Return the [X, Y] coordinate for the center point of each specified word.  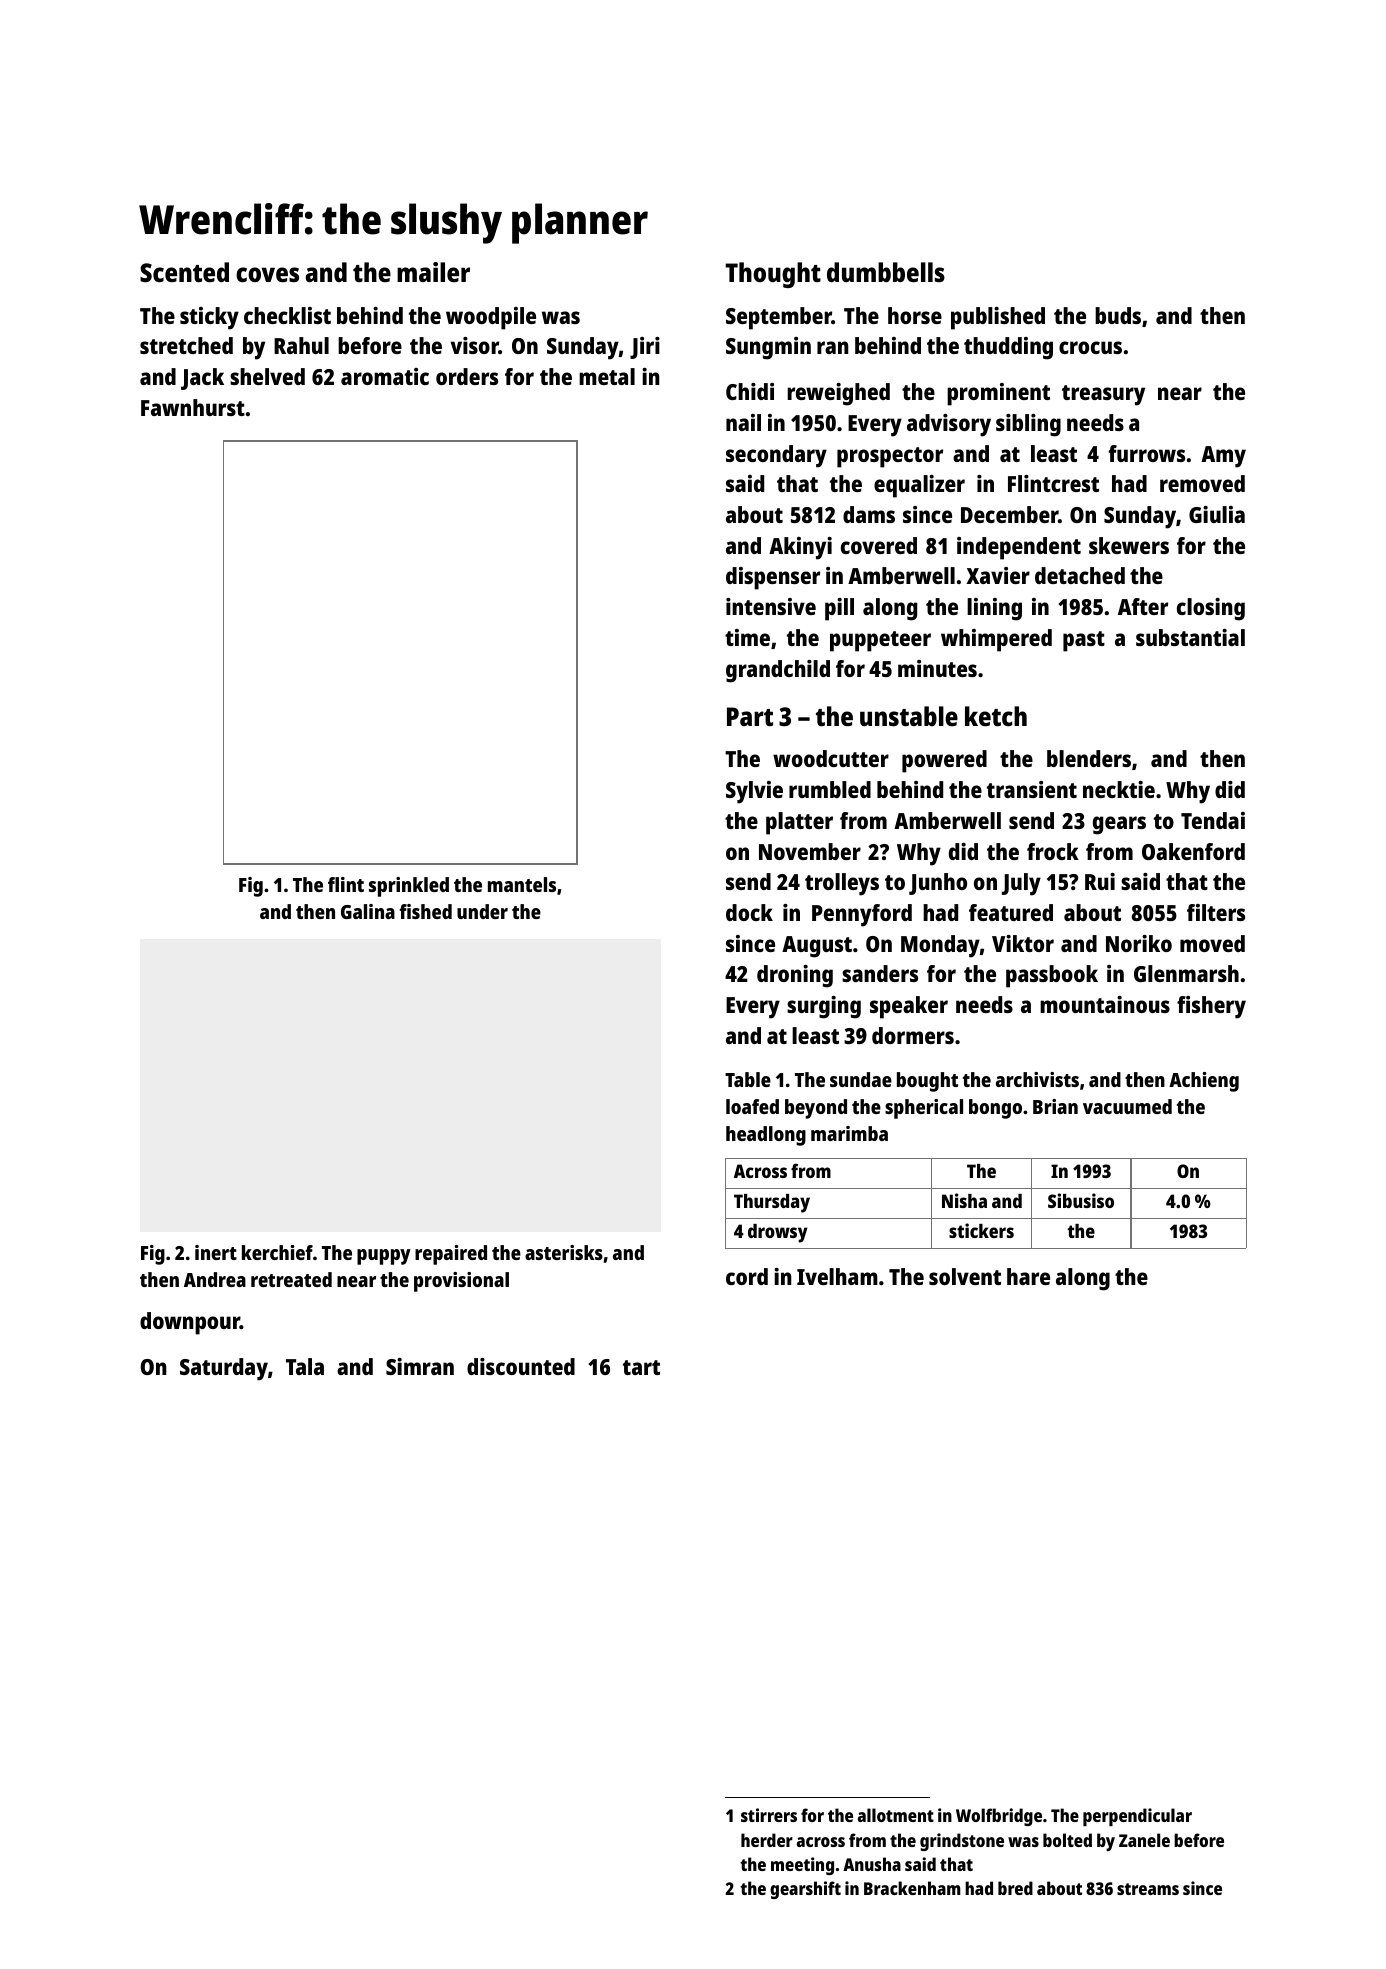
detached [1080, 575]
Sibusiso [1081, 1200]
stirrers [769, 1815]
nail [743, 422]
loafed [752, 1106]
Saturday [224, 1369]
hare [1028, 1276]
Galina [368, 911]
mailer [433, 272]
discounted [521, 1366]
